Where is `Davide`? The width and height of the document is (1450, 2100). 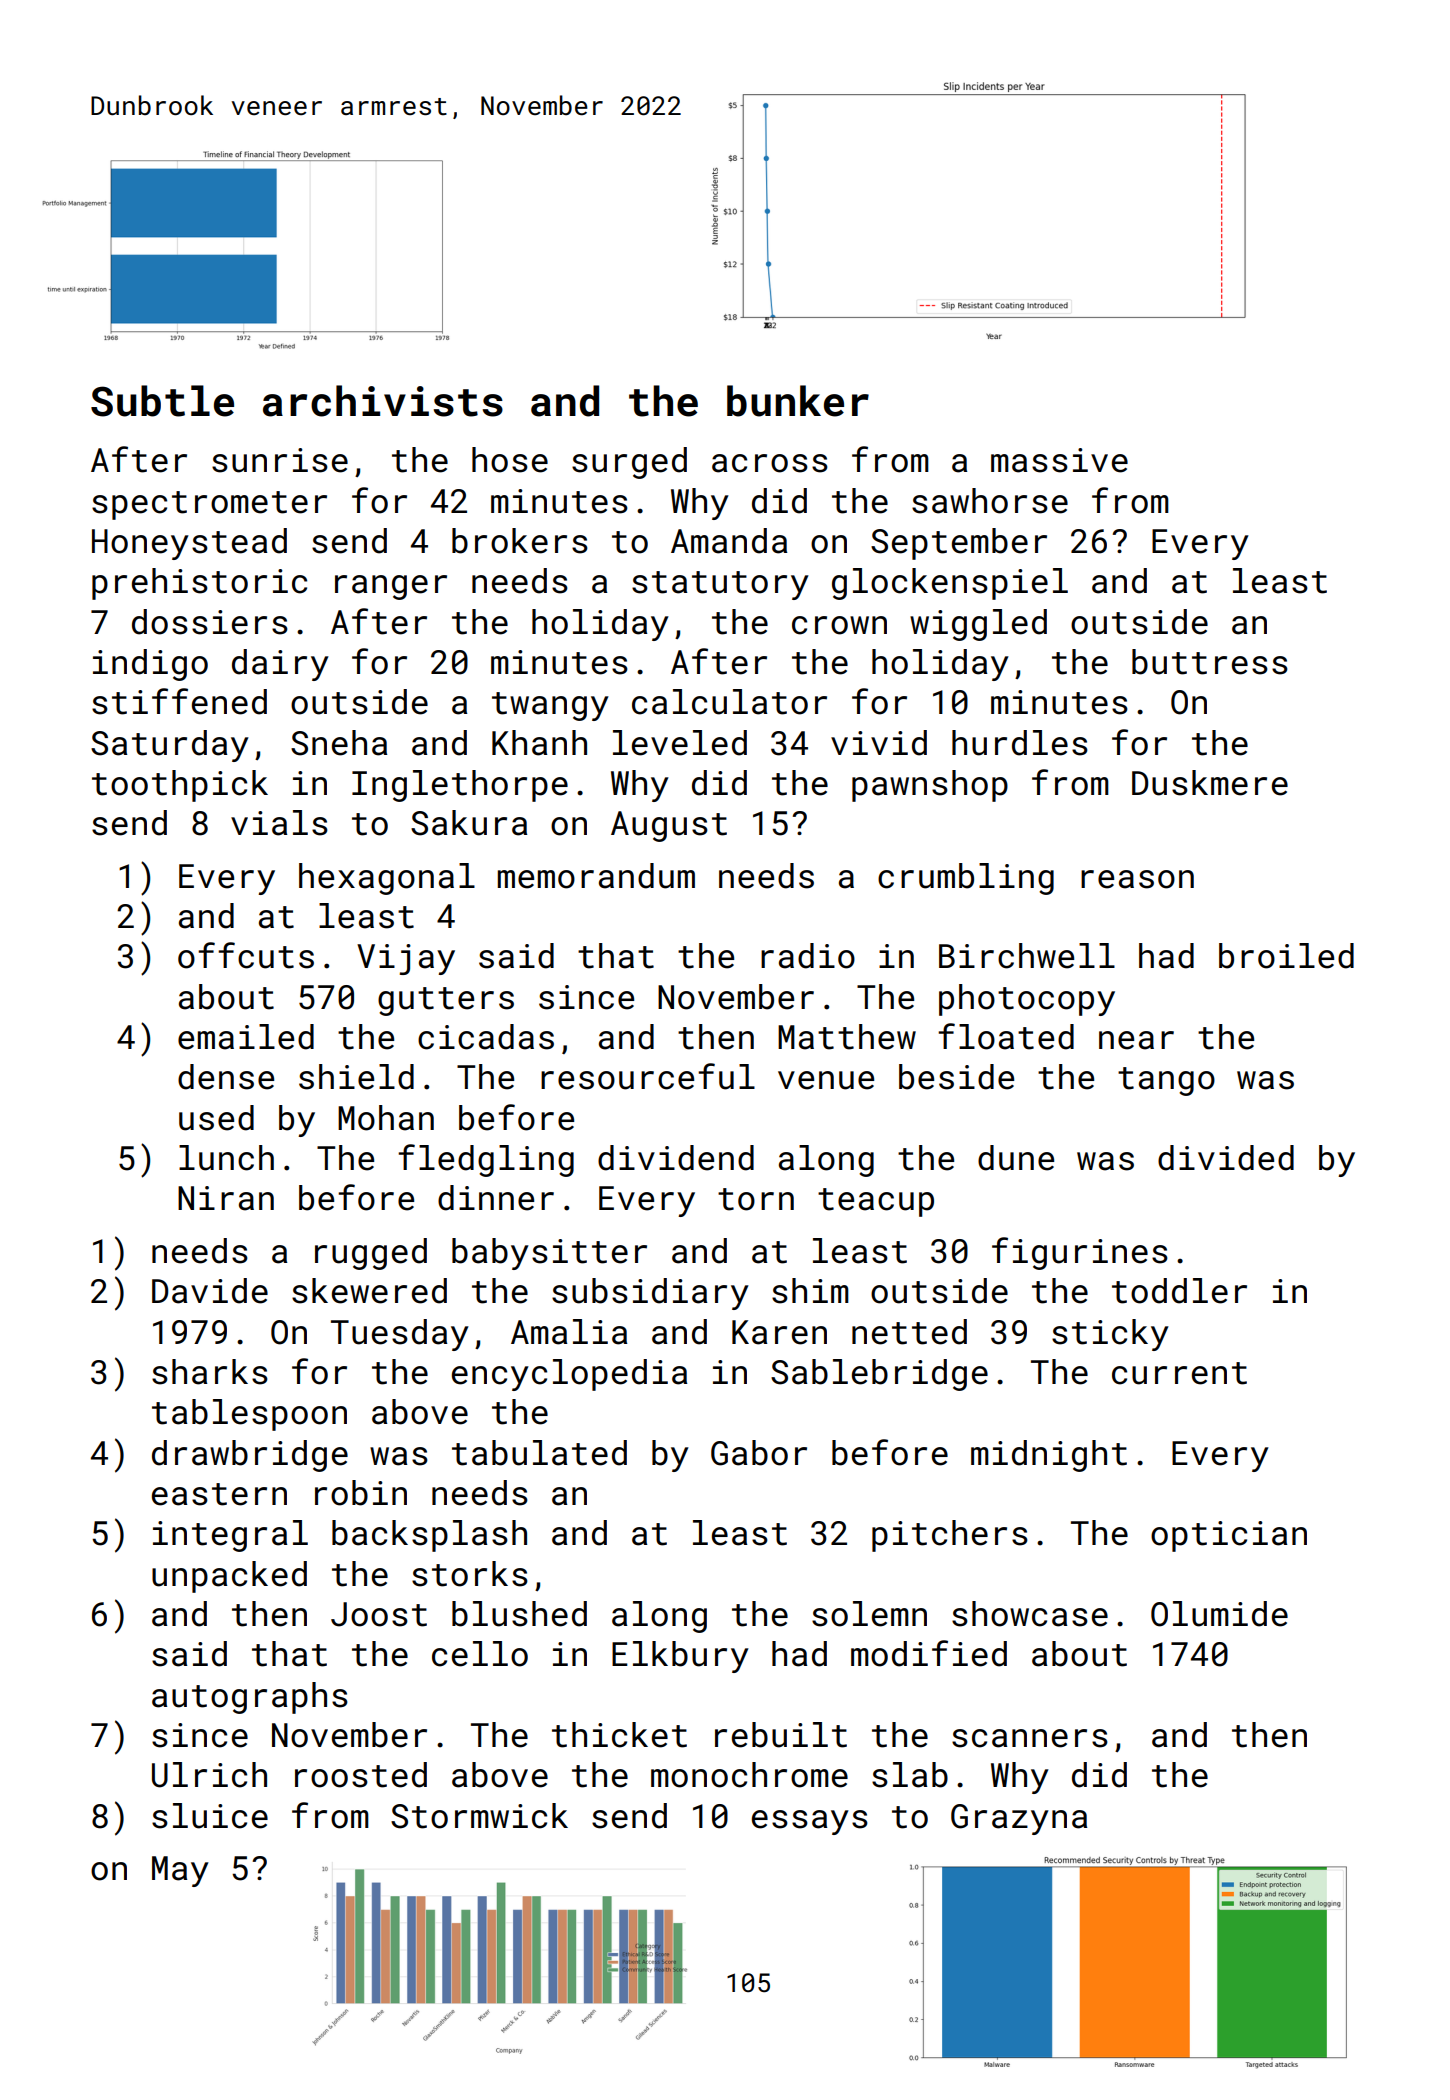 Davide is located at coordinates (210, 1291).
